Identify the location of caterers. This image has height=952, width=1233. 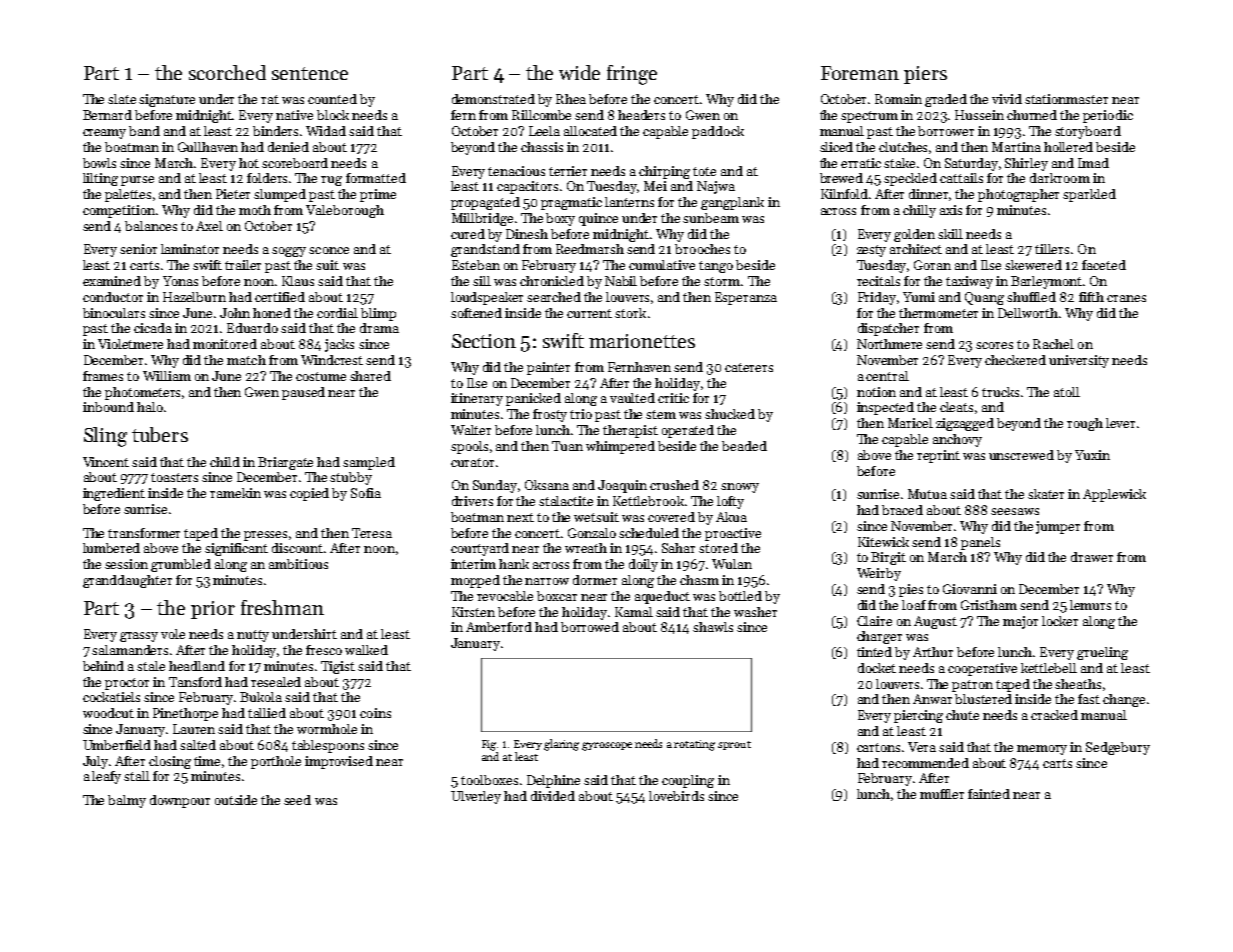
(749, 367).
